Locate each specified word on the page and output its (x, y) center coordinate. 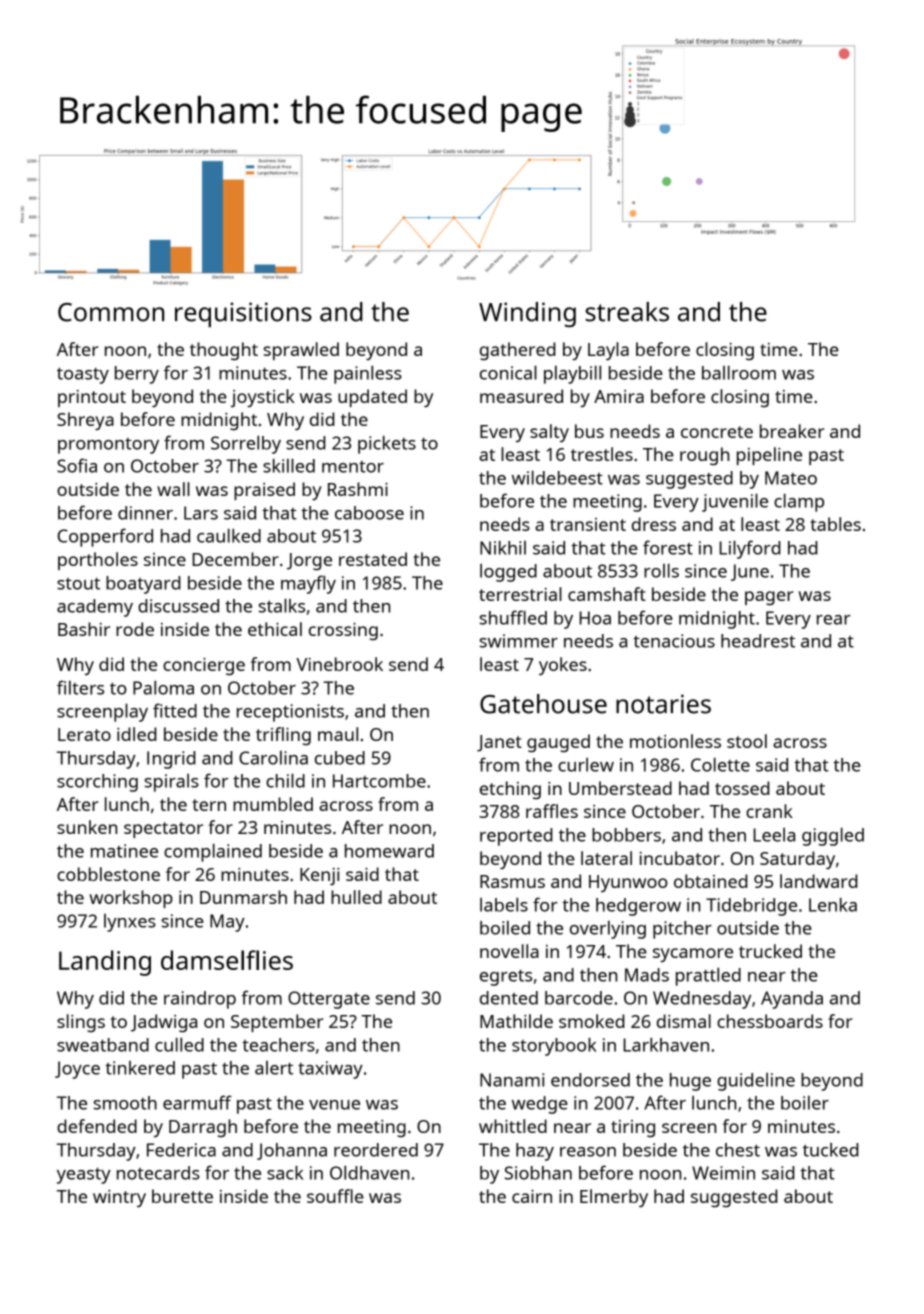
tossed (742, 788)
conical (508, 372)
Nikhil (503, 548)
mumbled (273, 804)
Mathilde (516, 1021)
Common (111, 312)
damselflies (227, 960)
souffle (335, 1196)
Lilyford (750, 549)
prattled (708, 976)
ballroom (739, 372)
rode (135, 629)
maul (338, 734)
